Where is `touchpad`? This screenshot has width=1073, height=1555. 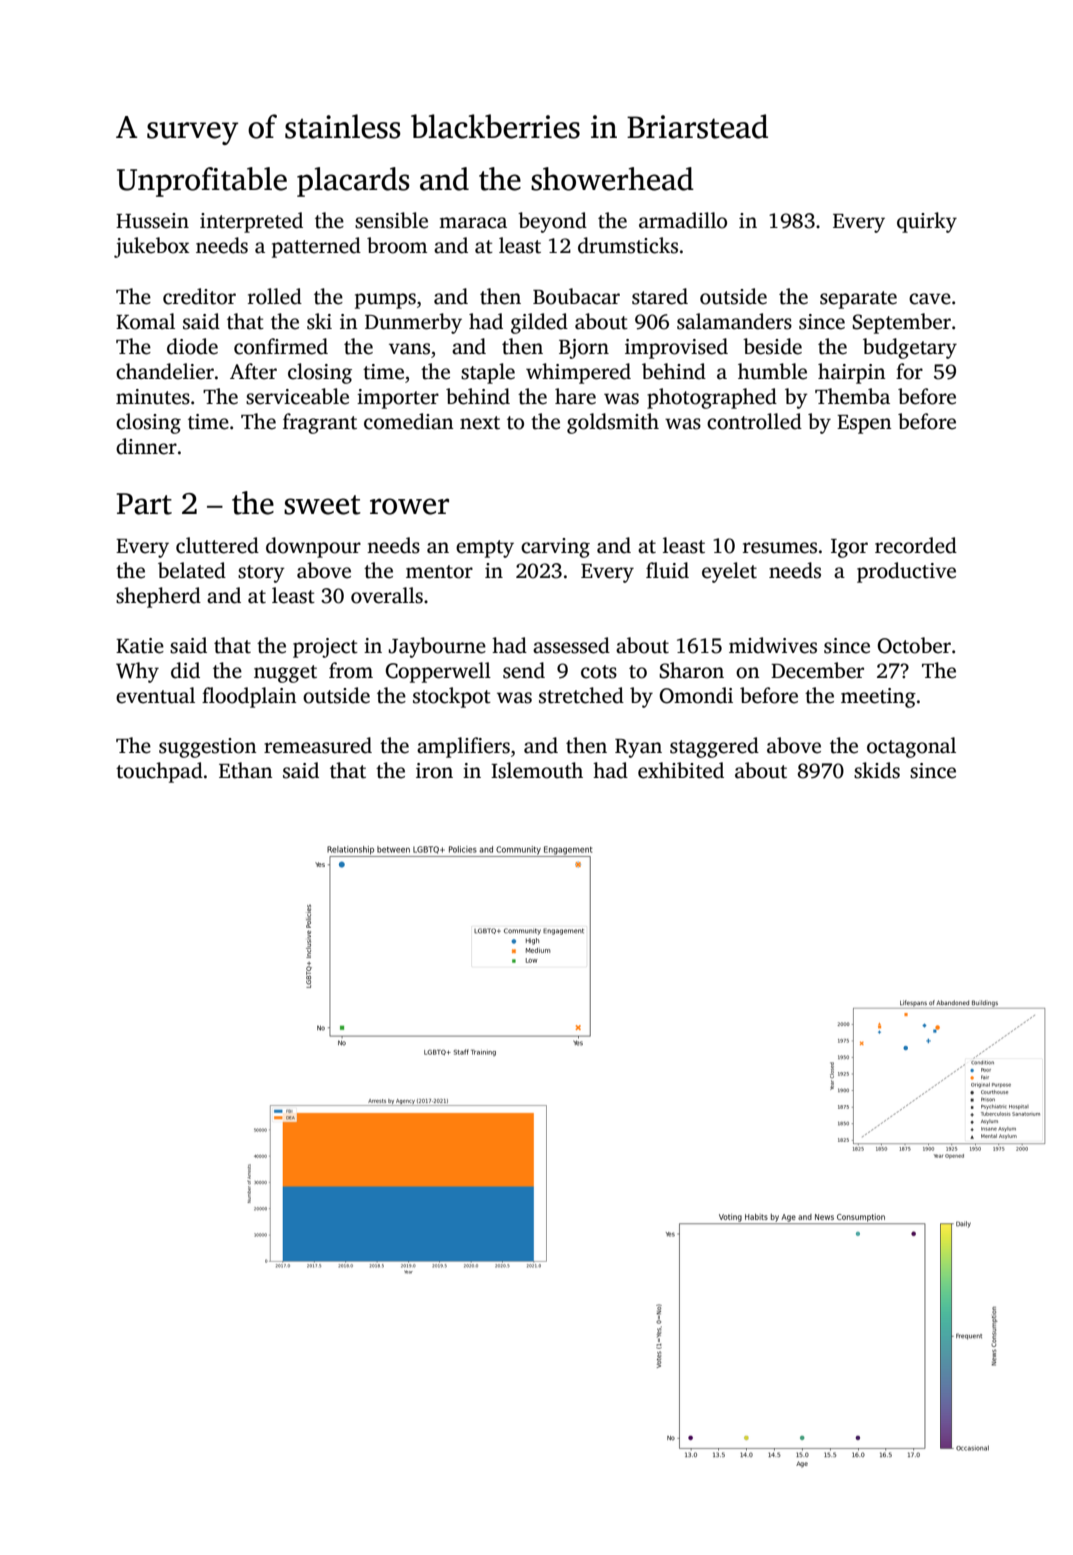 touchpad is located at coordinates (159, 772).
